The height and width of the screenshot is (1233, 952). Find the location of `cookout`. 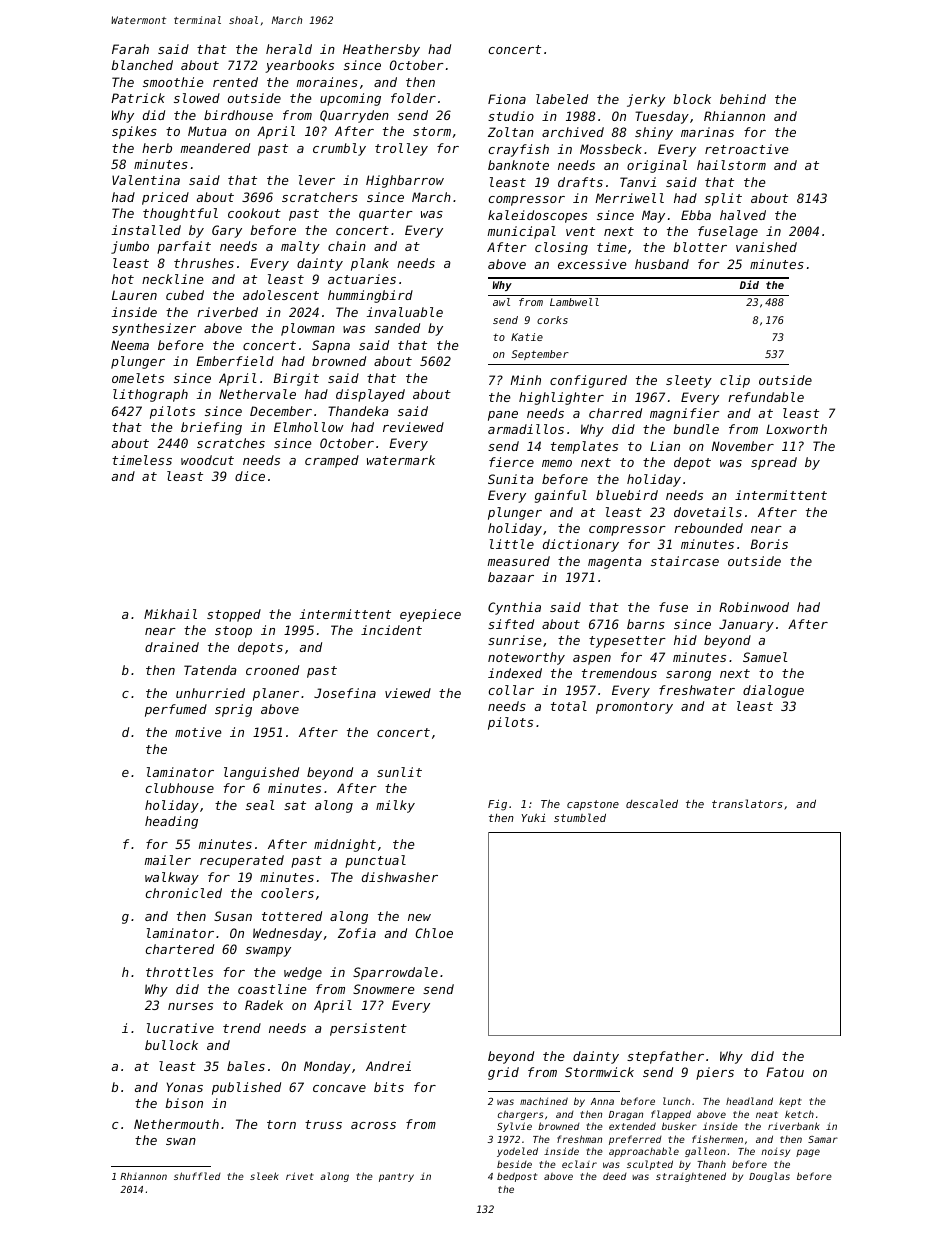

cookout is located at coordinates (254, 213).
